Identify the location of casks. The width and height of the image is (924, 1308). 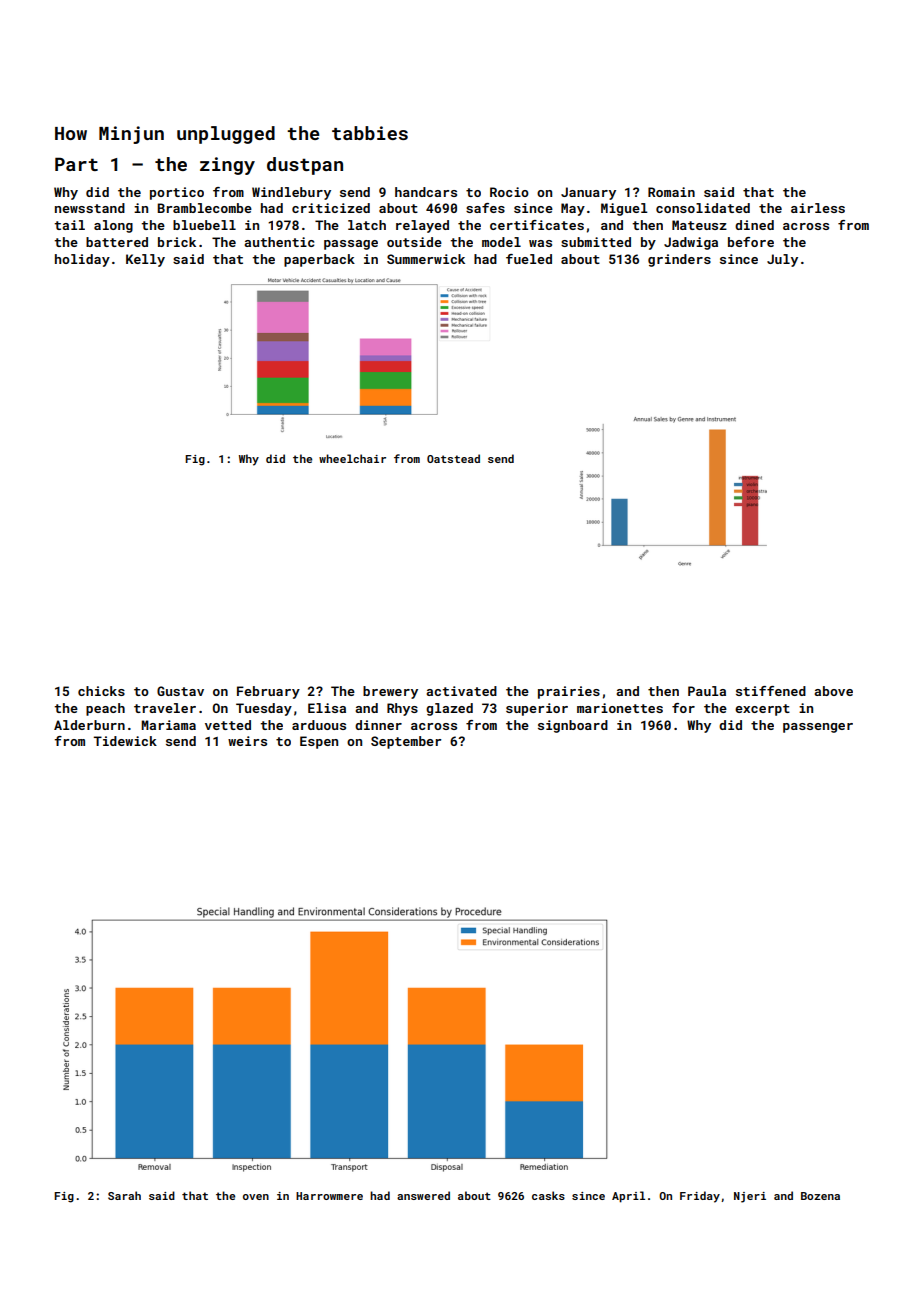
(548, 1195).
